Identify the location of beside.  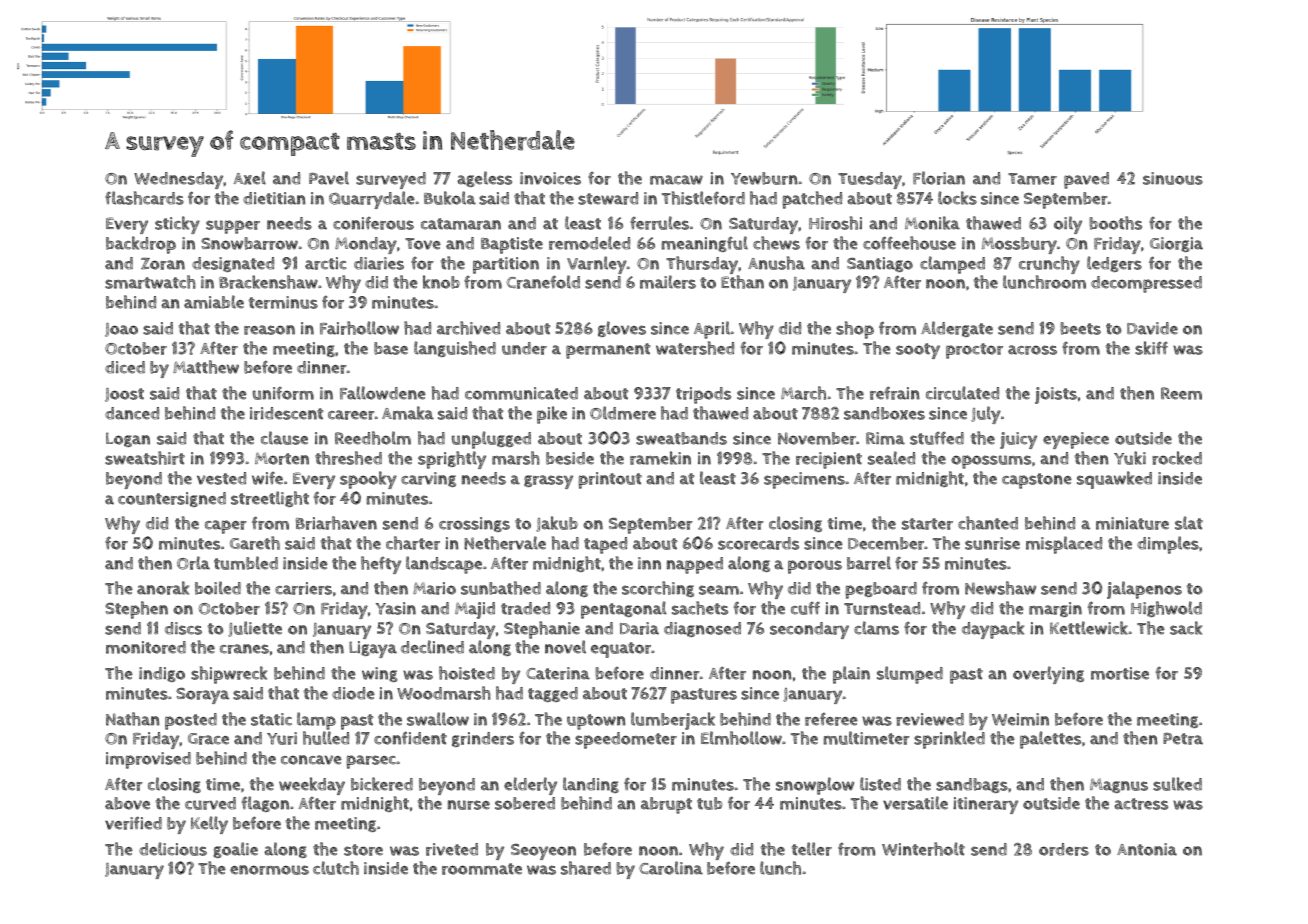
(570, 458).
